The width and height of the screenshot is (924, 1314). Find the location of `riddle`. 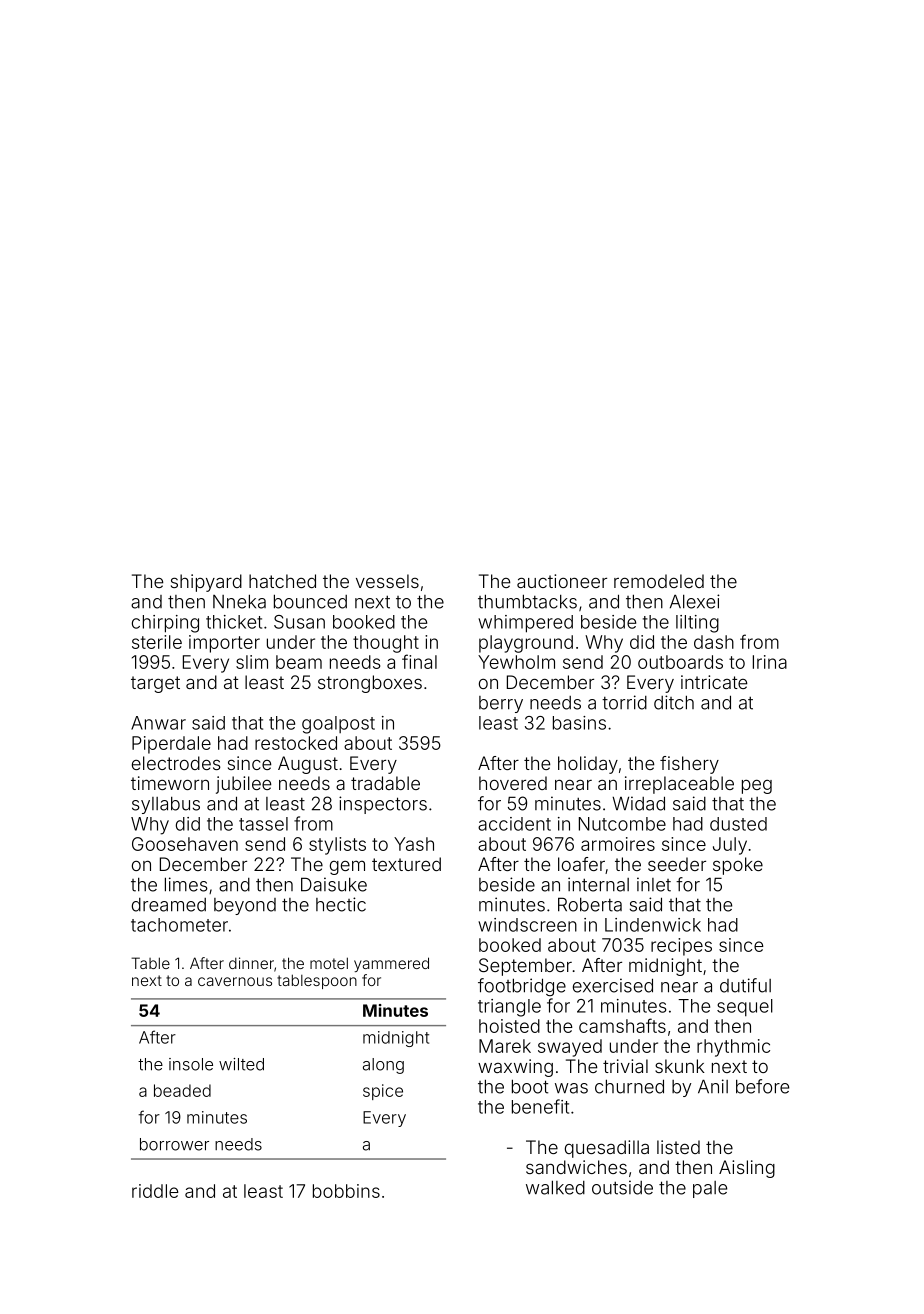

riddle is located at coordinates (155, 1191).
